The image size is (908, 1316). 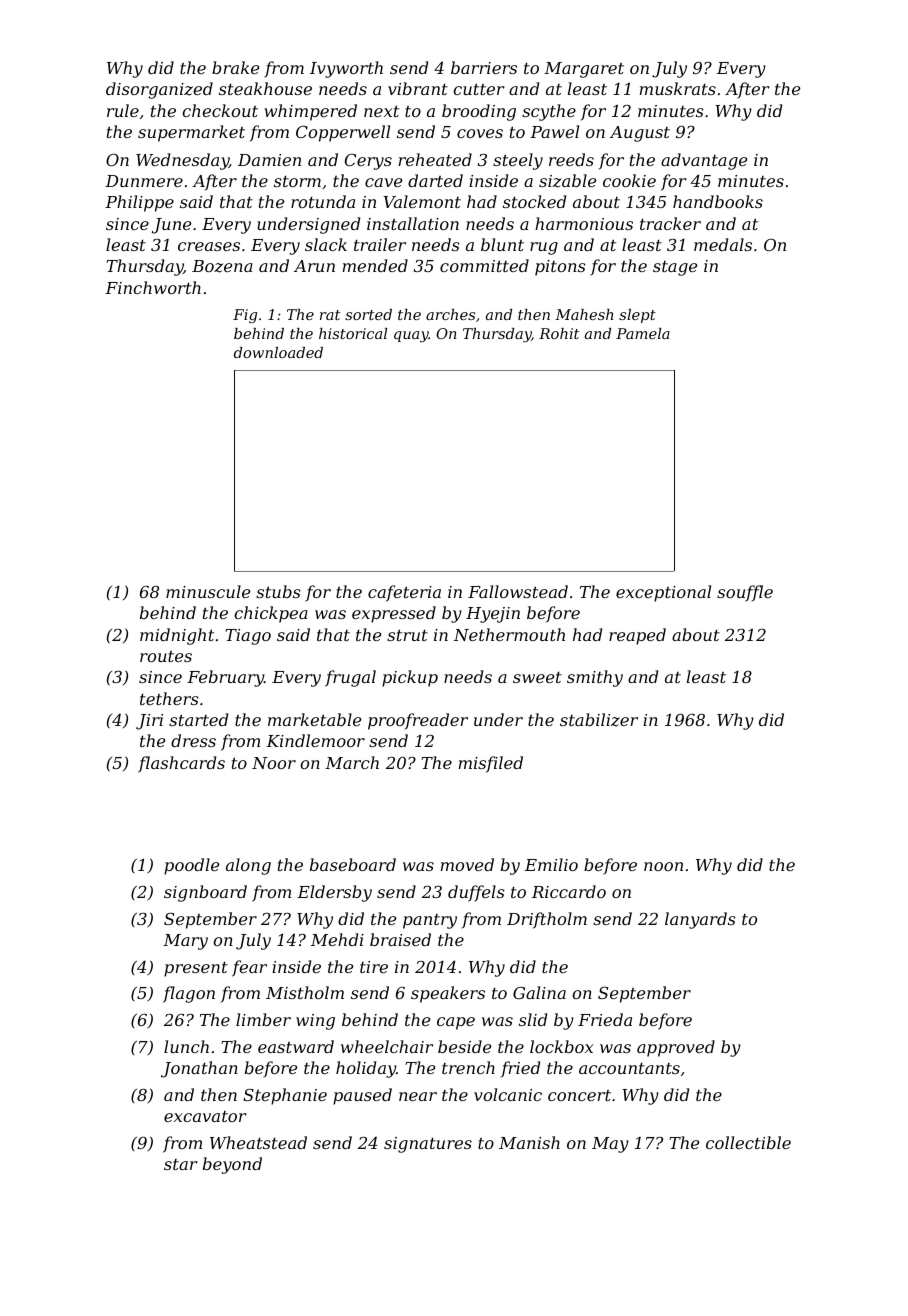 What do you see at coordinates (185, 942) in the page?
I see `Mary` at bounding box center [185, 942].
